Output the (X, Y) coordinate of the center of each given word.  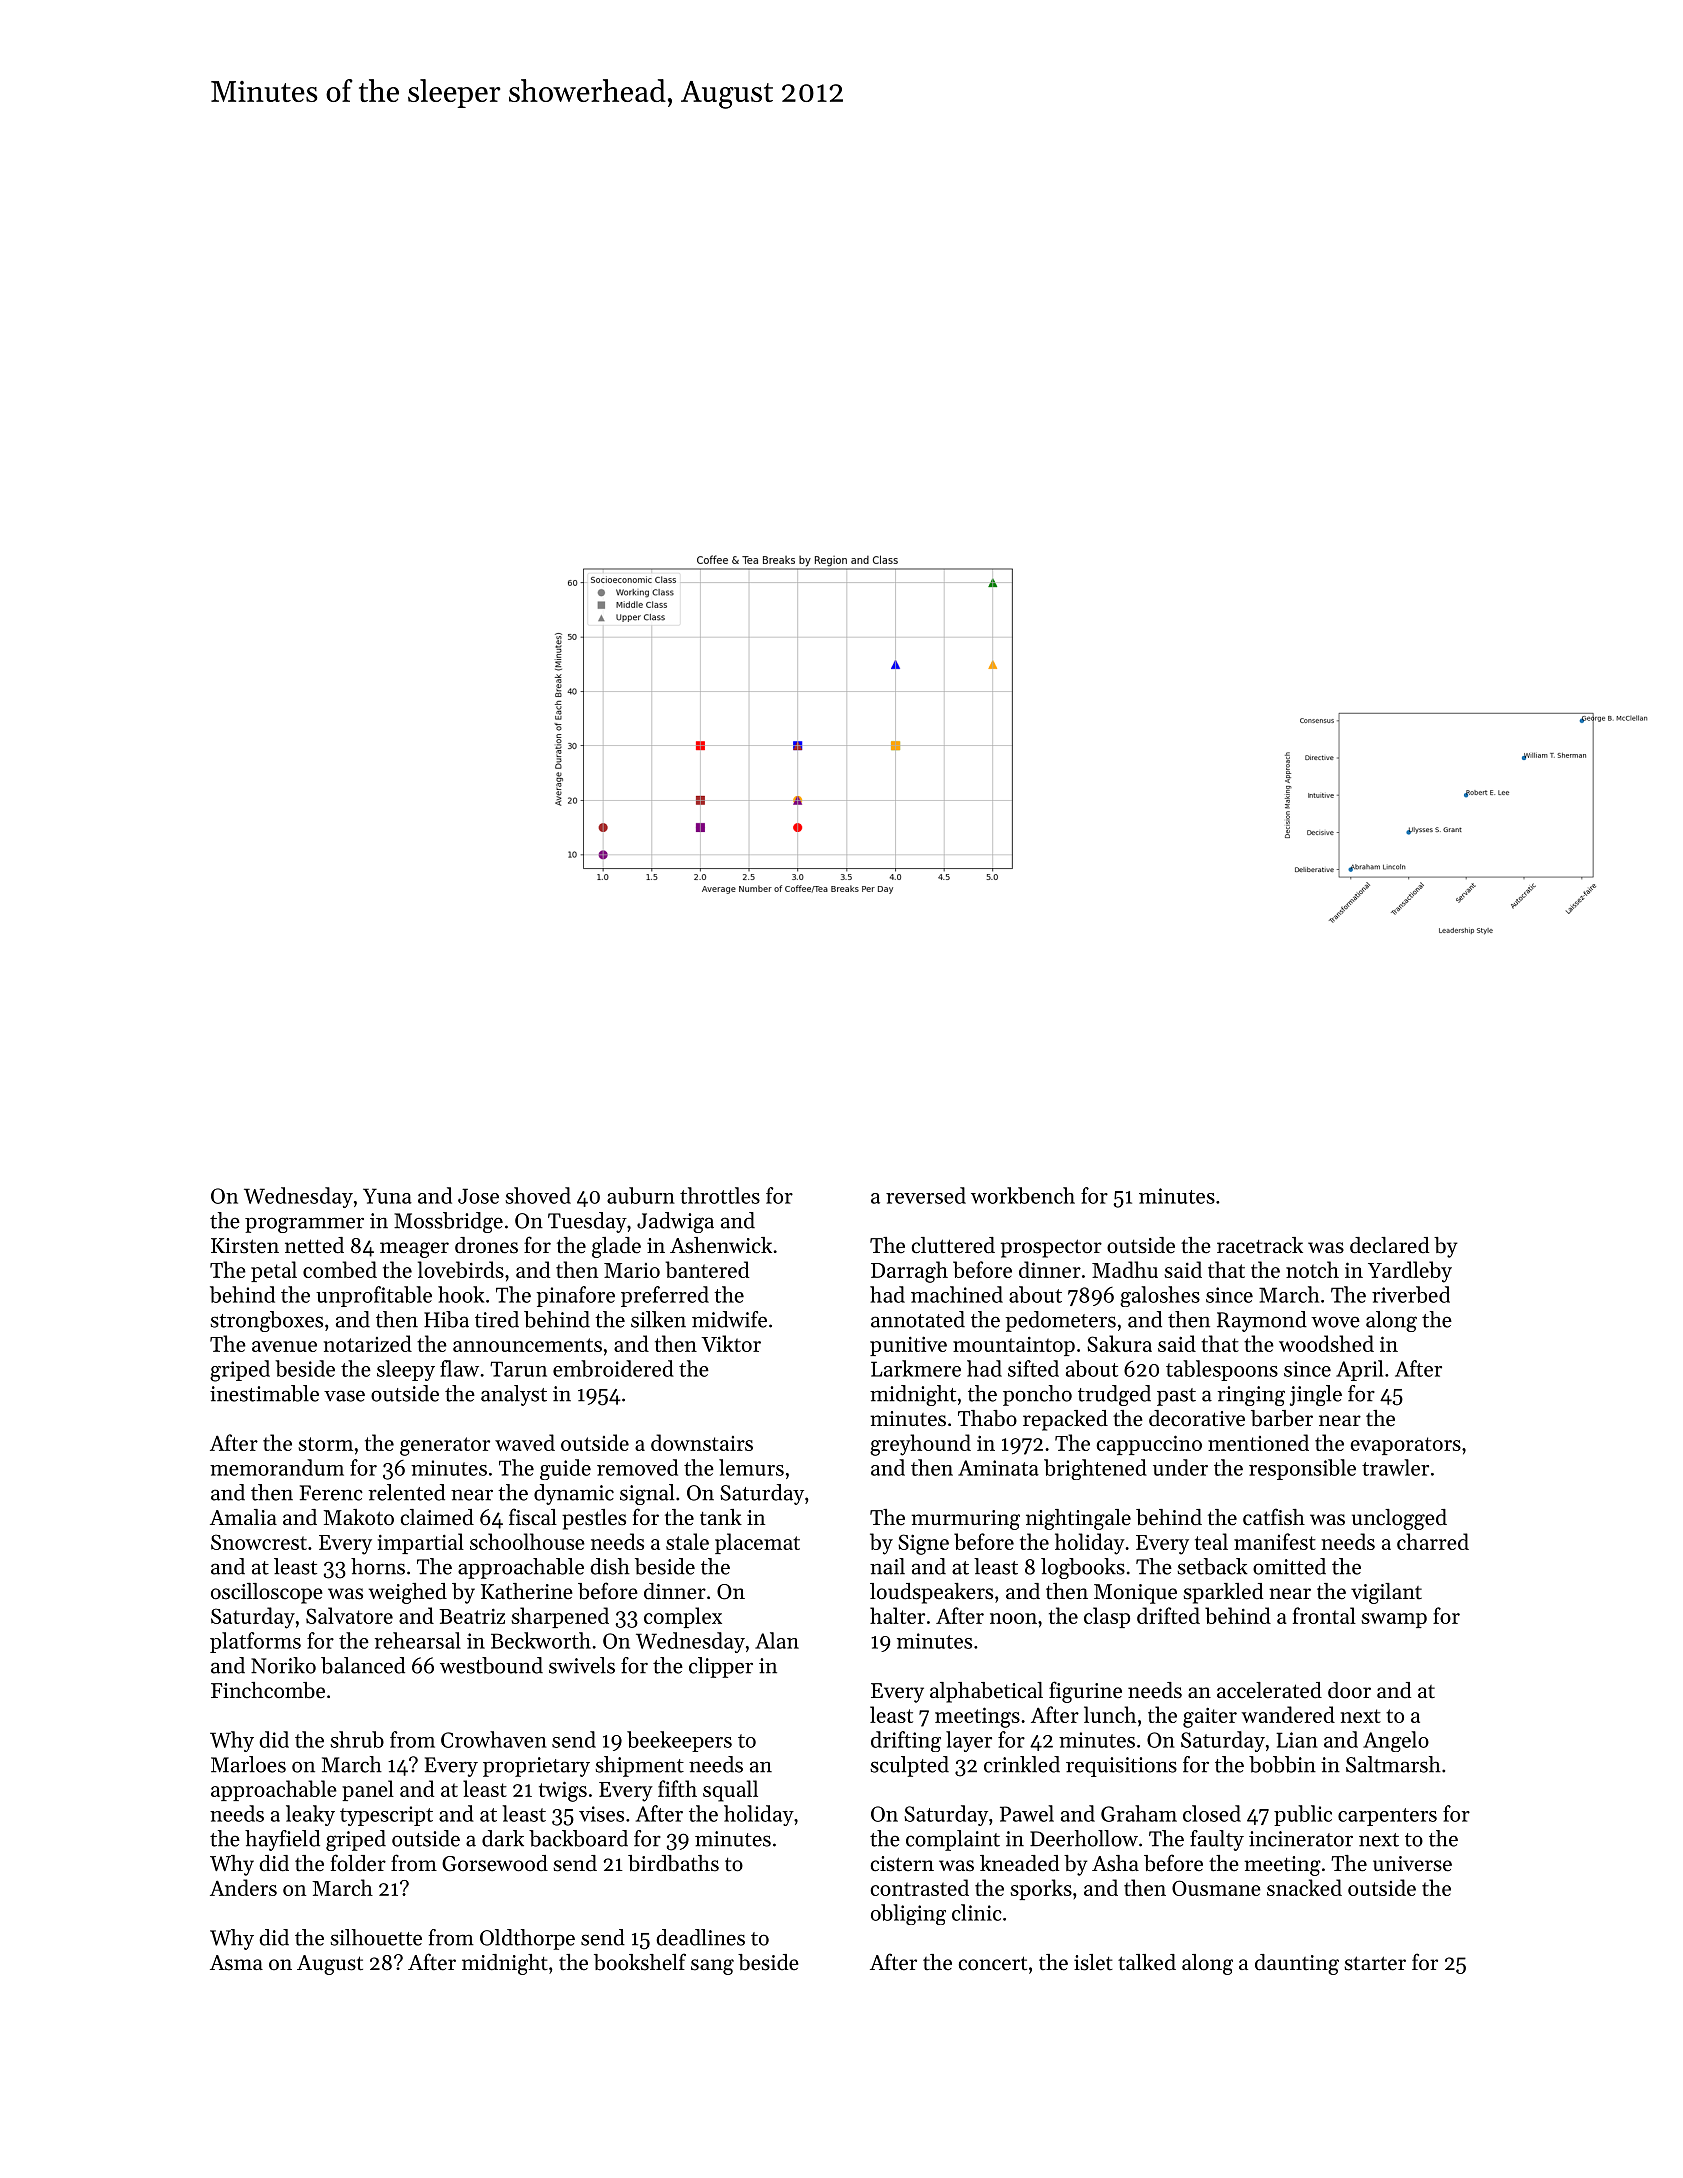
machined (957, 1294)
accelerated (1269, 1690)
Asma (236, 1963)
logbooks (1083, 1568)
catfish (1274, 1517)
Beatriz (472, 1616)
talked (1147, 1962)
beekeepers (679, 1741)
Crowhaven (494, 1739)
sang (712, 1967)
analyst (514, 1395)
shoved (538, 1195)
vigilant (1386, 1593)
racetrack (1260, 1245)
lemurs (751, 1467)
